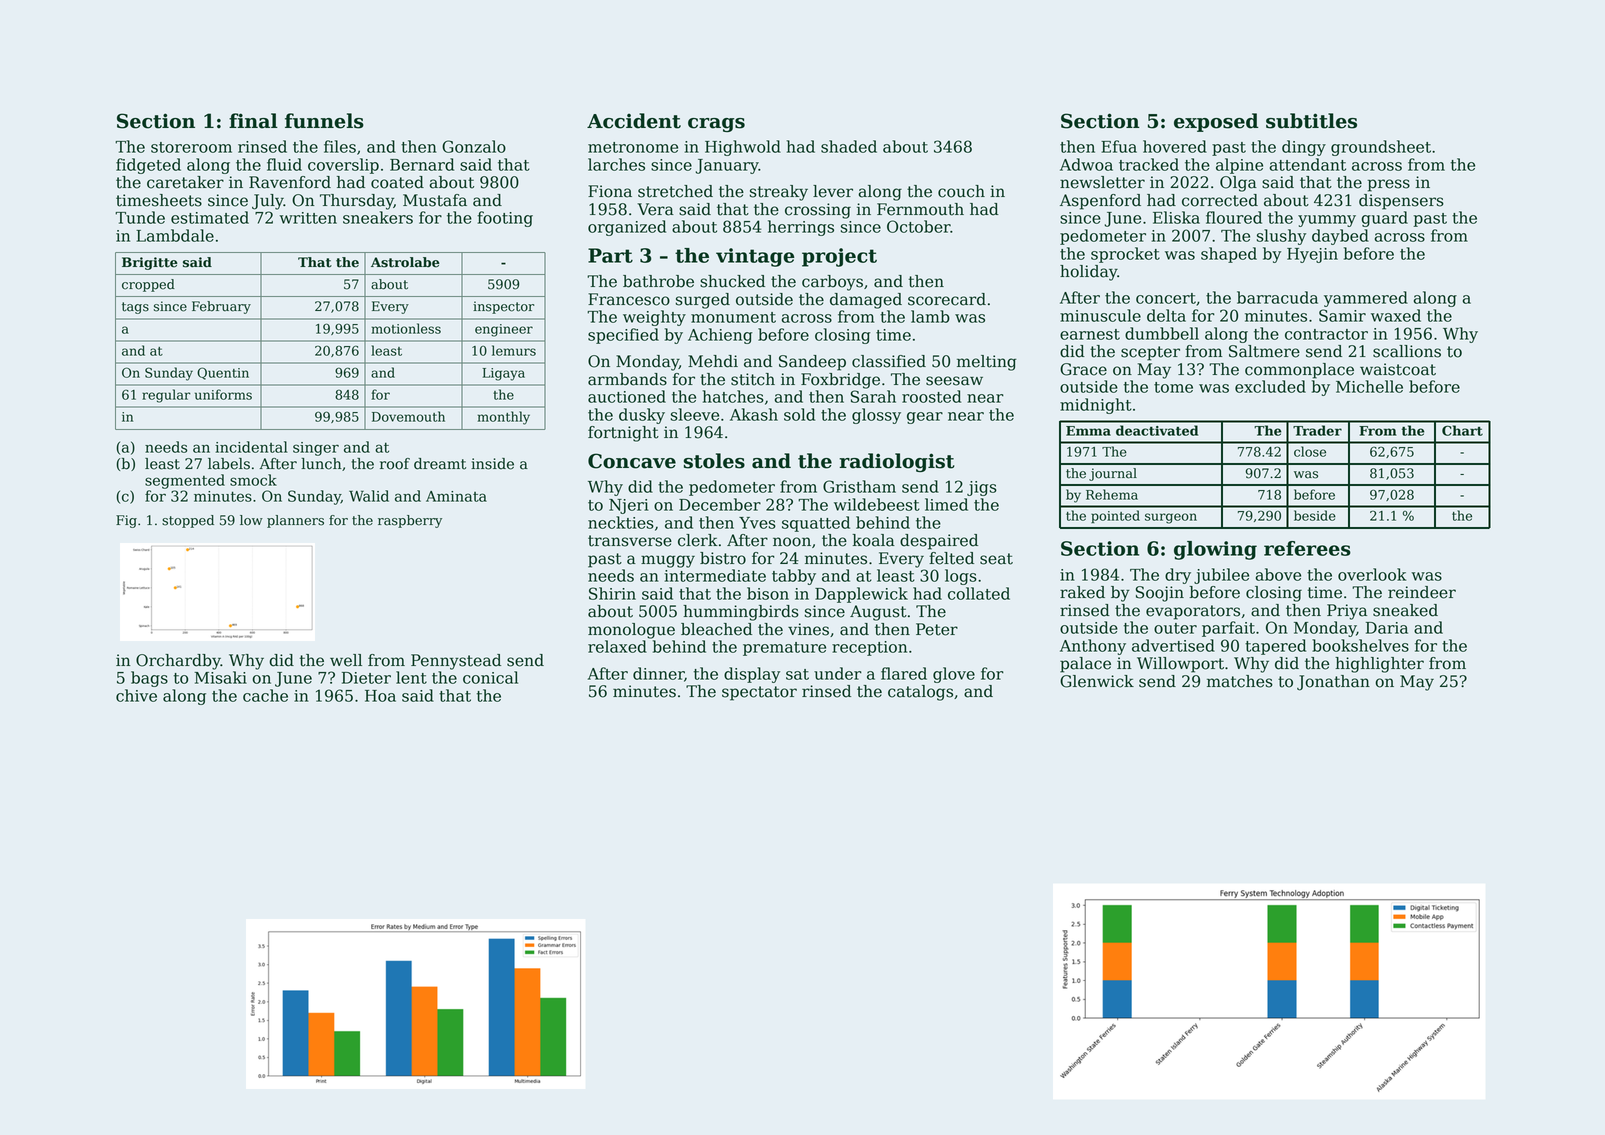 This image has width=1605, height=1135. What do you see at coordinates (505, 219) in the image?
I see `footing` at bounding box center [505, 219].
